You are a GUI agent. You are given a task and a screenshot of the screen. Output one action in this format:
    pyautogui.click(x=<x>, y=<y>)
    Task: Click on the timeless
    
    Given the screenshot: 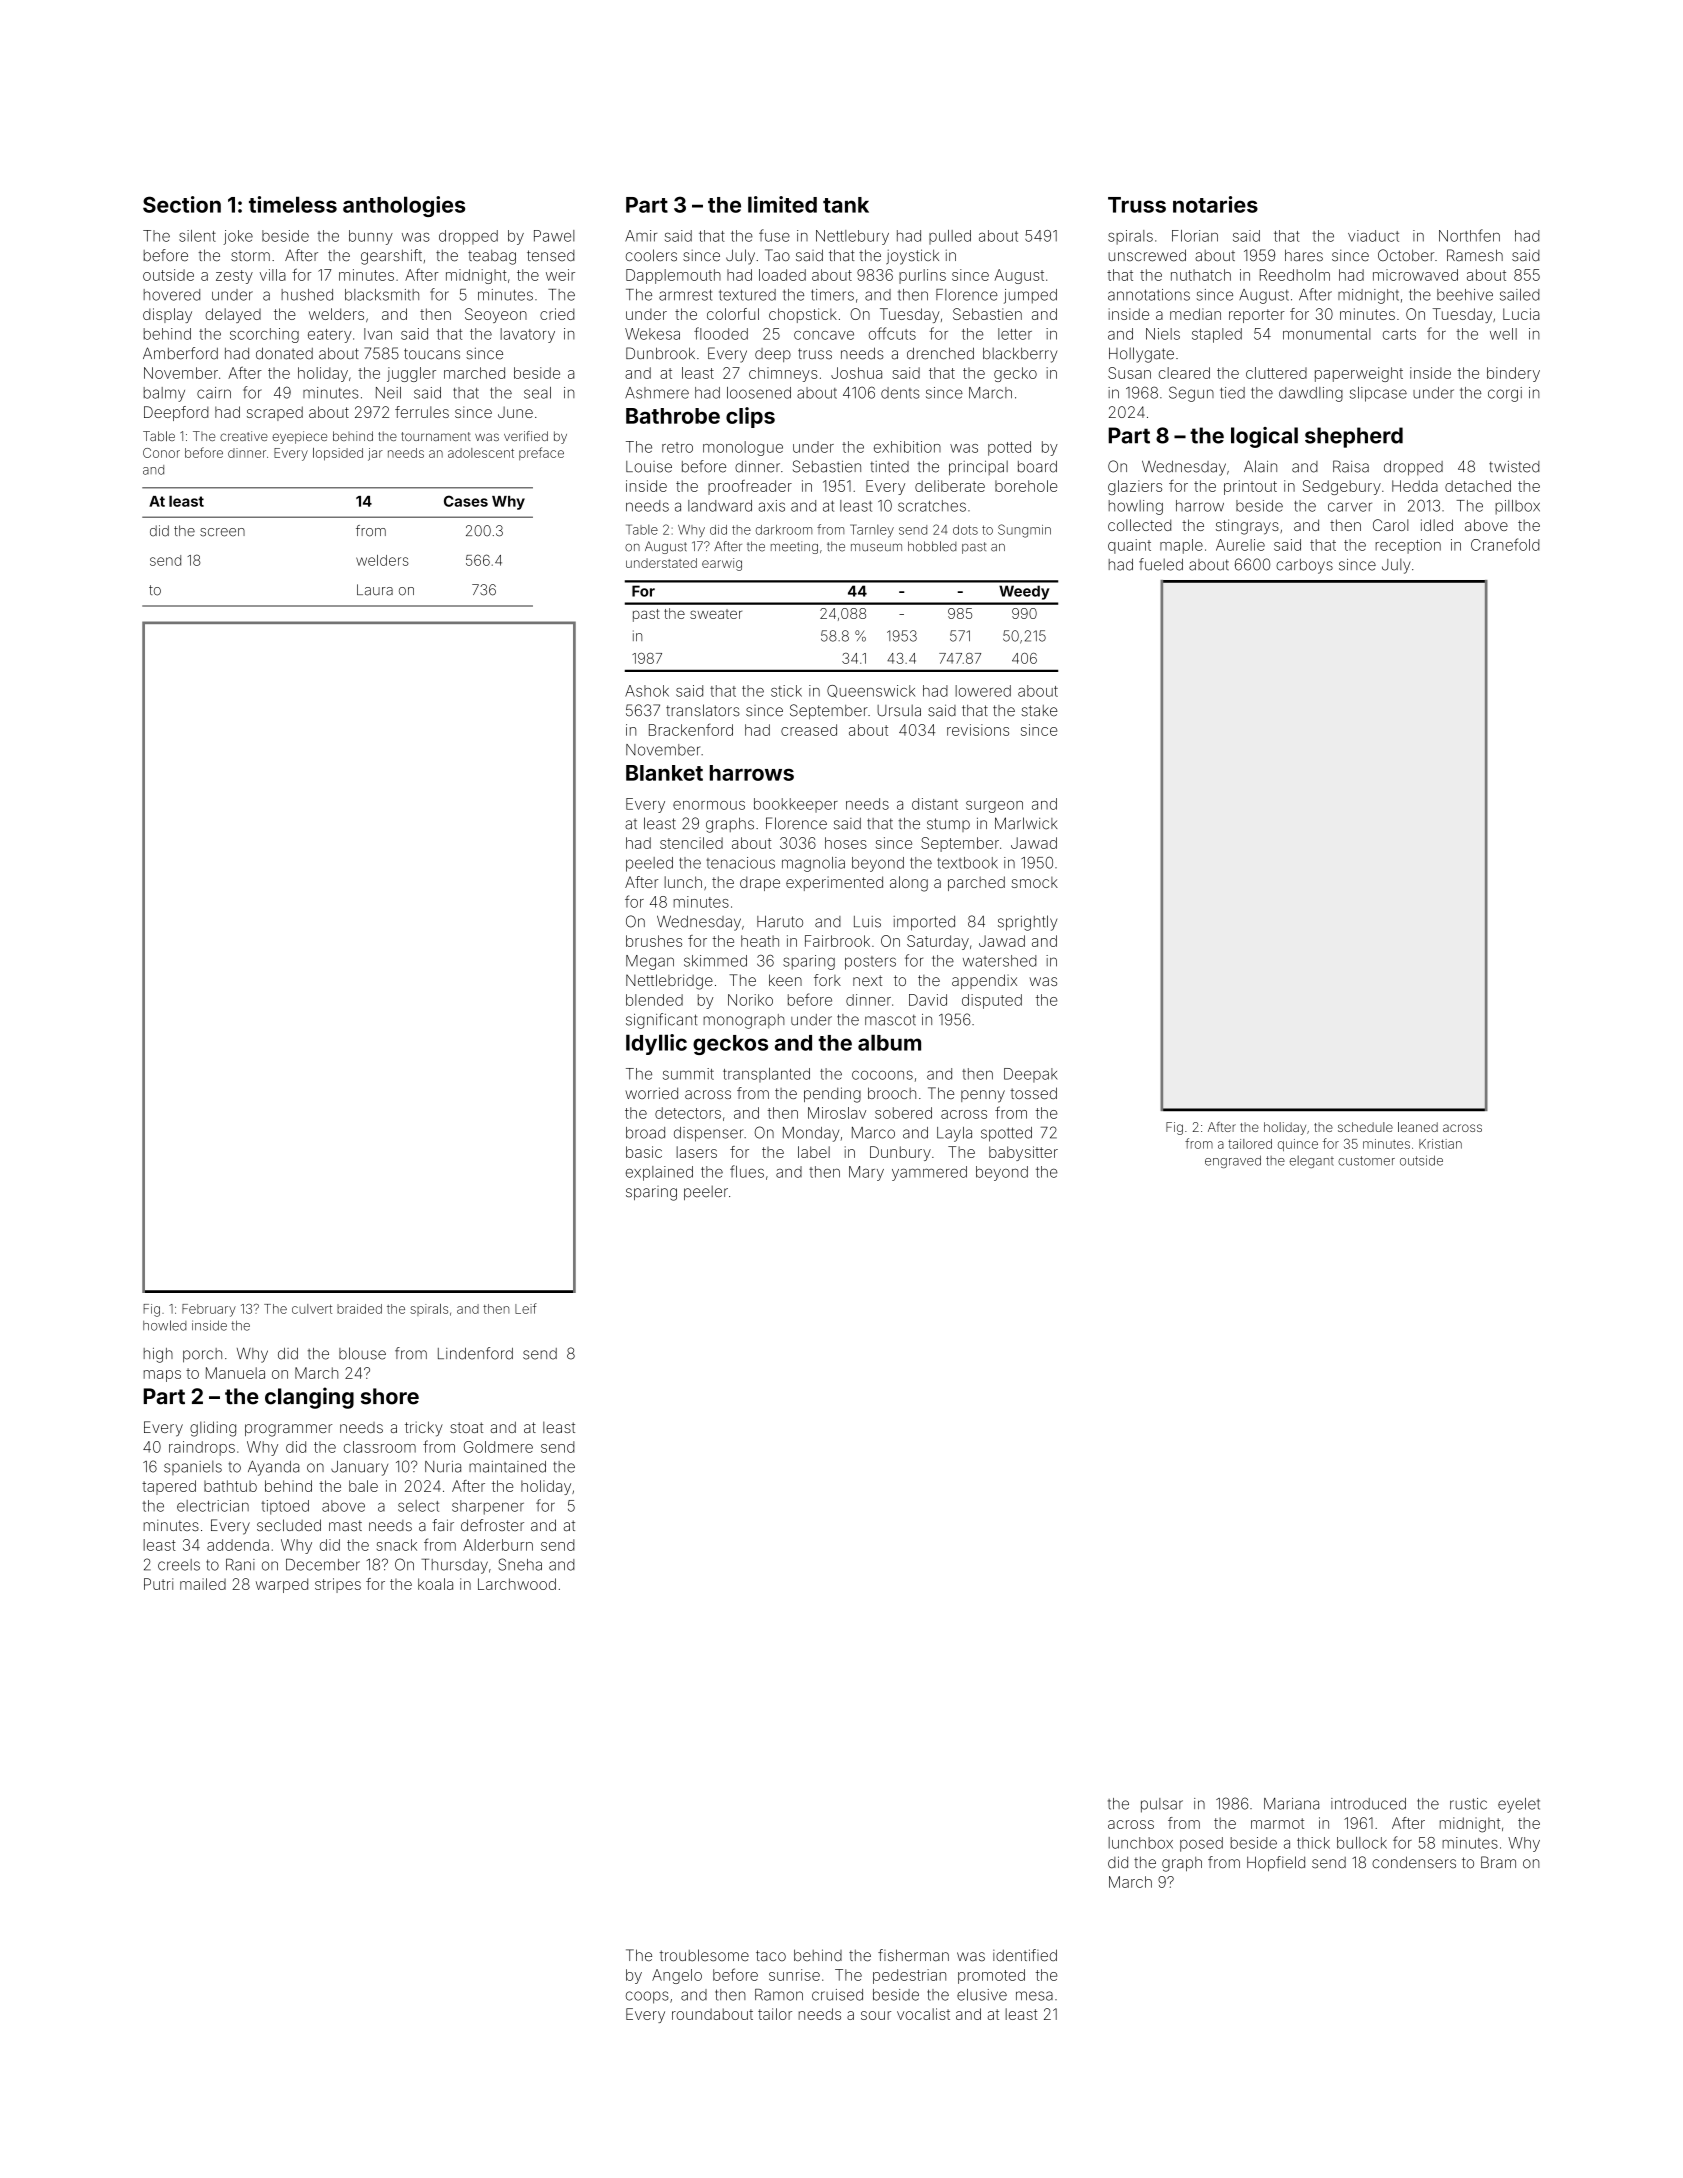 What is the action you would take?
    pyautogui.click(x=293, y=204)
